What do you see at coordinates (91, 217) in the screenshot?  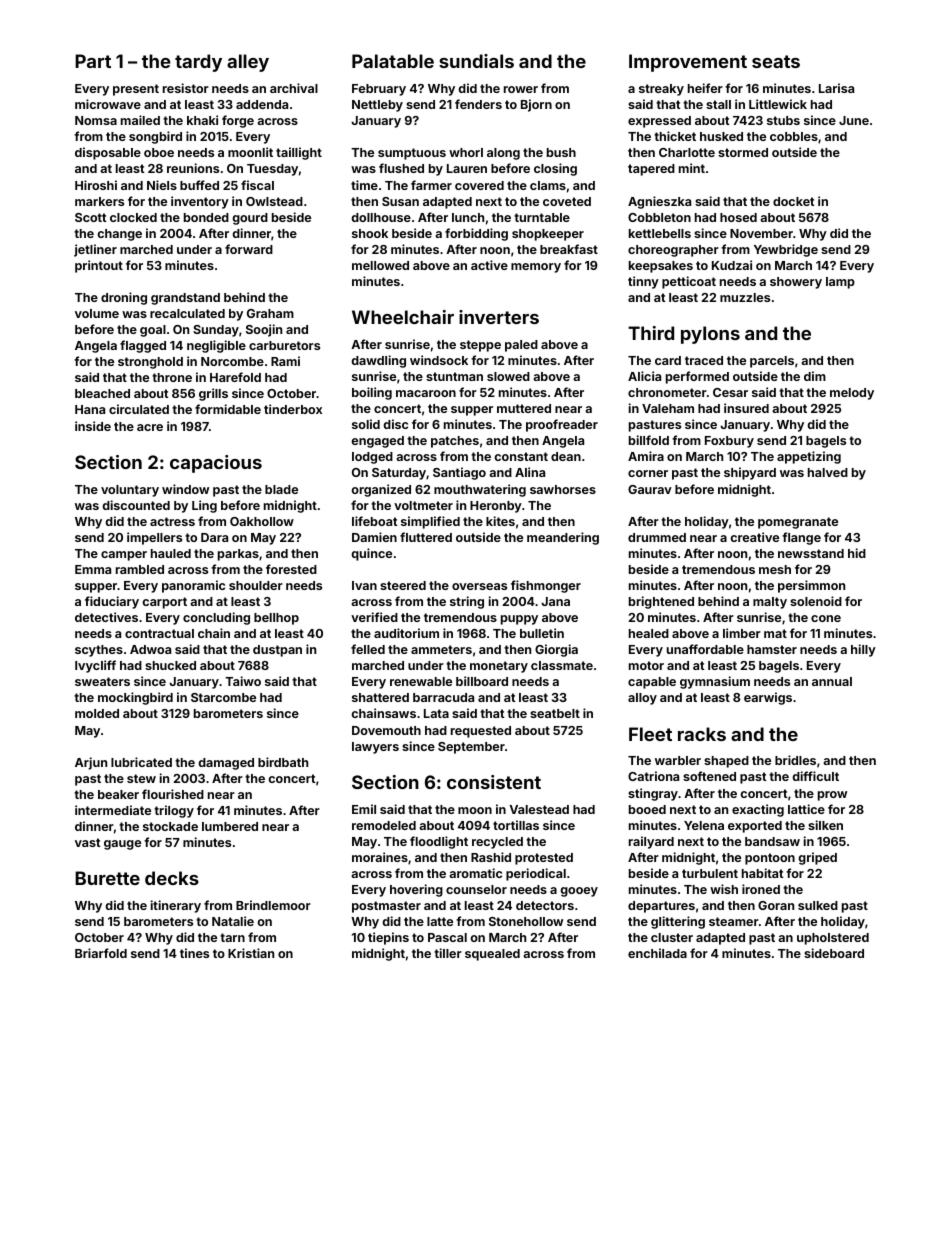 I see `Scott` at bounding box center [91, 217].
